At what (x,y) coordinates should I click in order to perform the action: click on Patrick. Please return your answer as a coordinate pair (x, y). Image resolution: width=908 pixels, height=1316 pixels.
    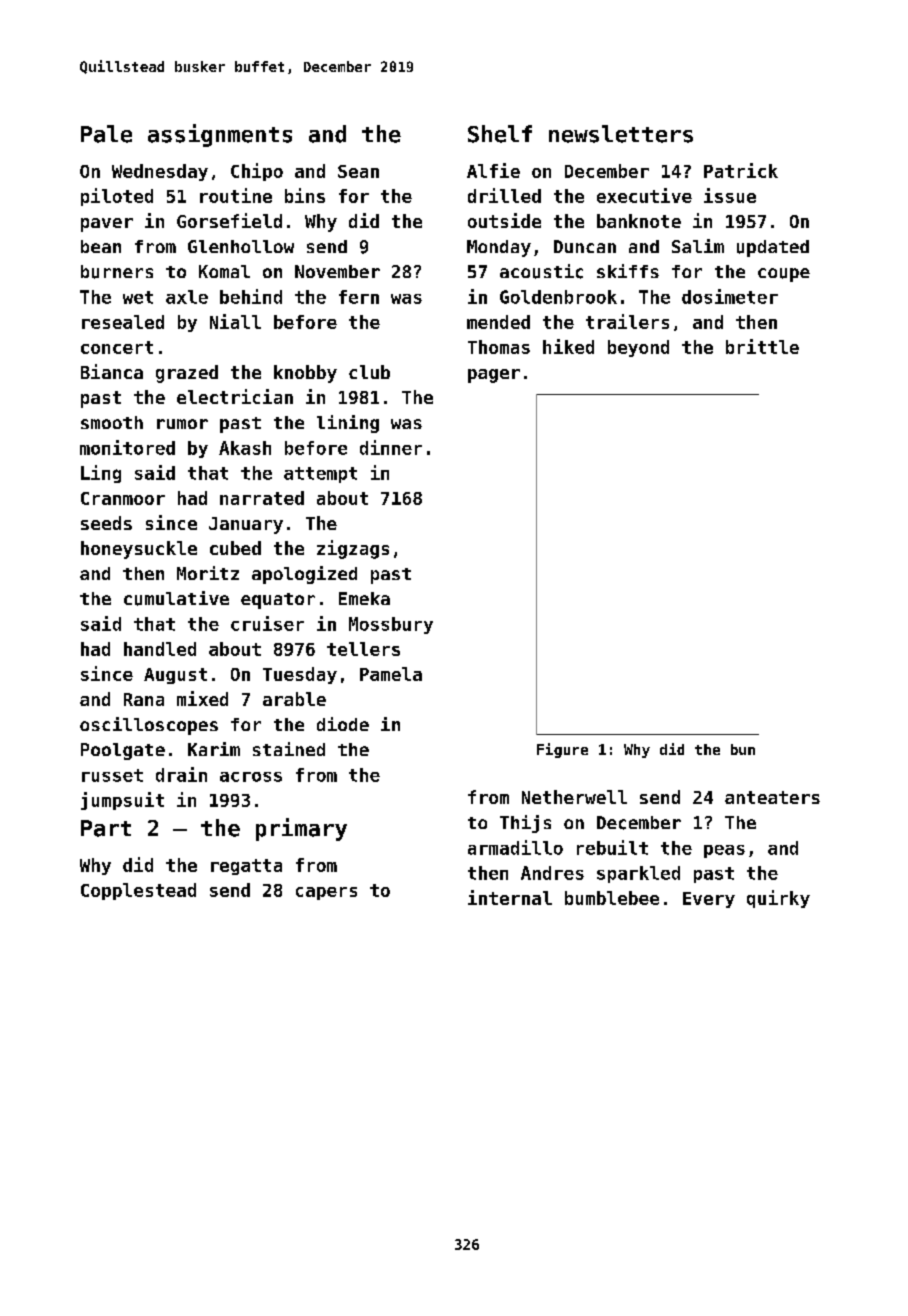
    Looking at the image, I should click on (741, 170).
